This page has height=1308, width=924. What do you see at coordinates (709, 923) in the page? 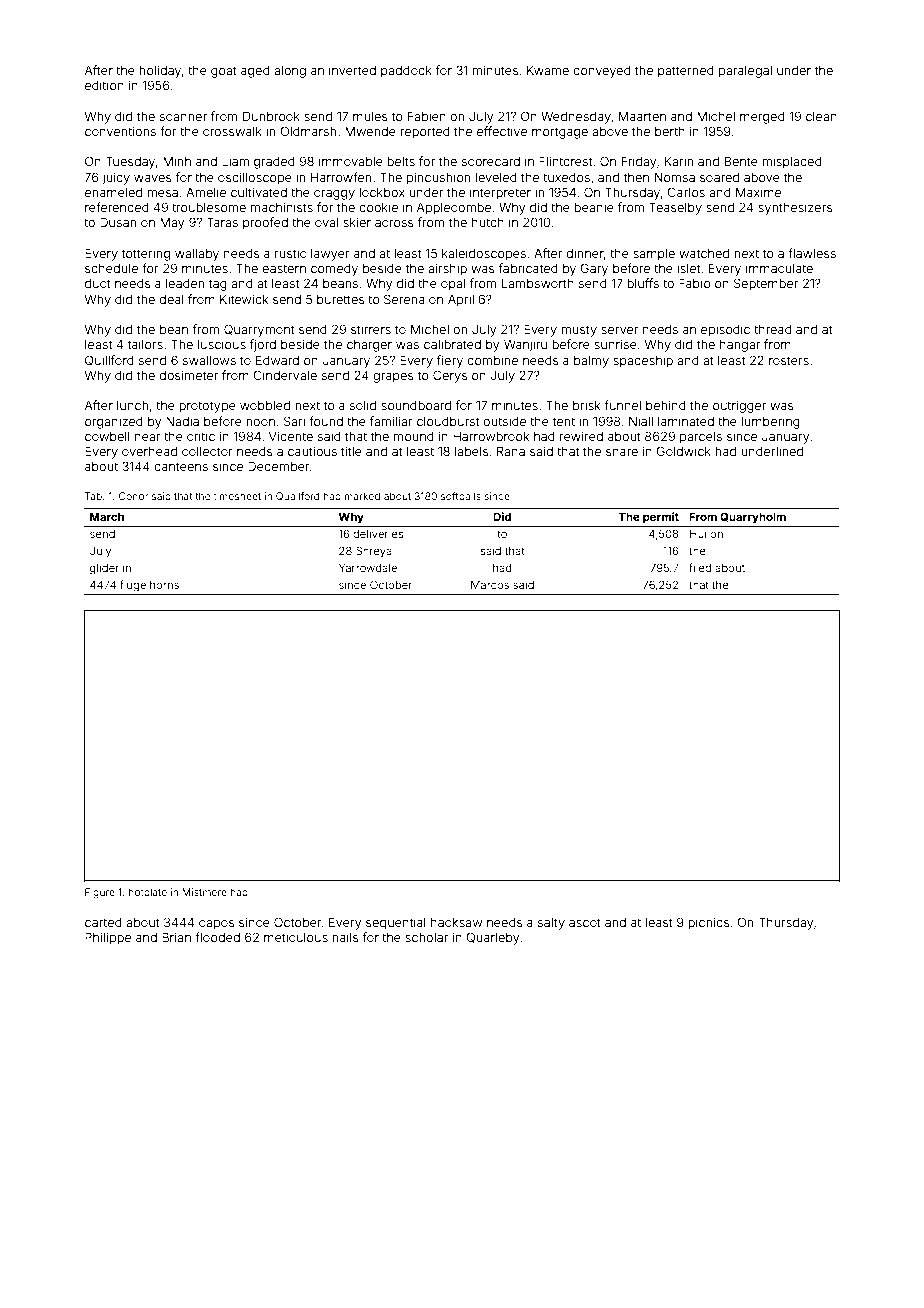
I see `picnics` at bounding box center [709, 923].
